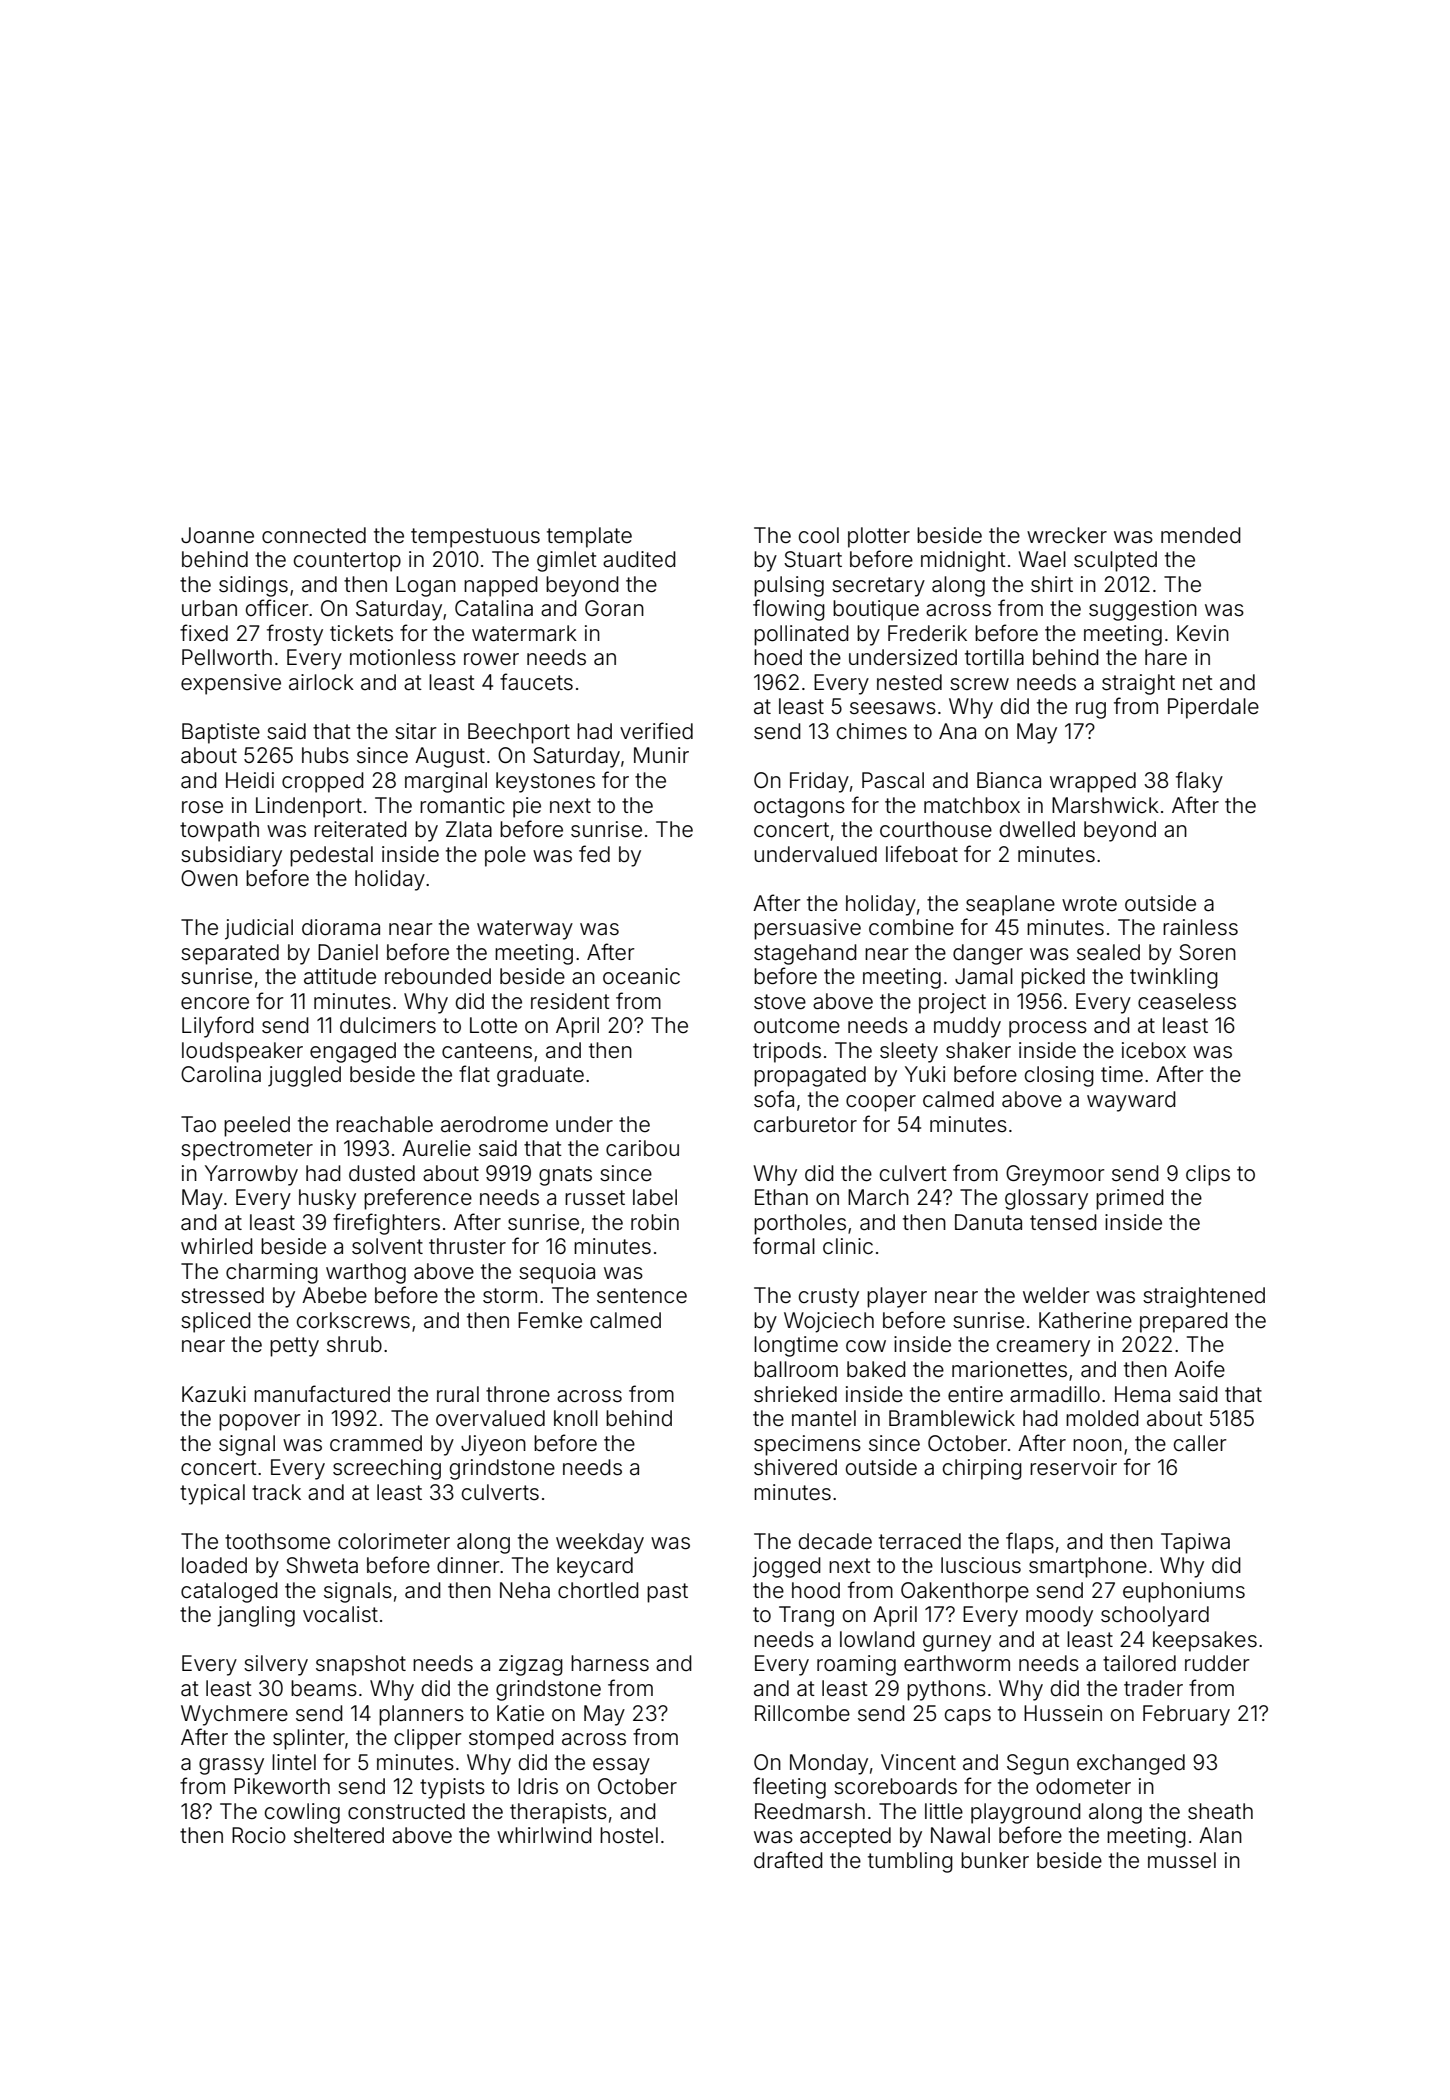 This document has height=2100, width=1450. Describe the element at coordinates (589, 537) in the document. I see `template` at that location.
